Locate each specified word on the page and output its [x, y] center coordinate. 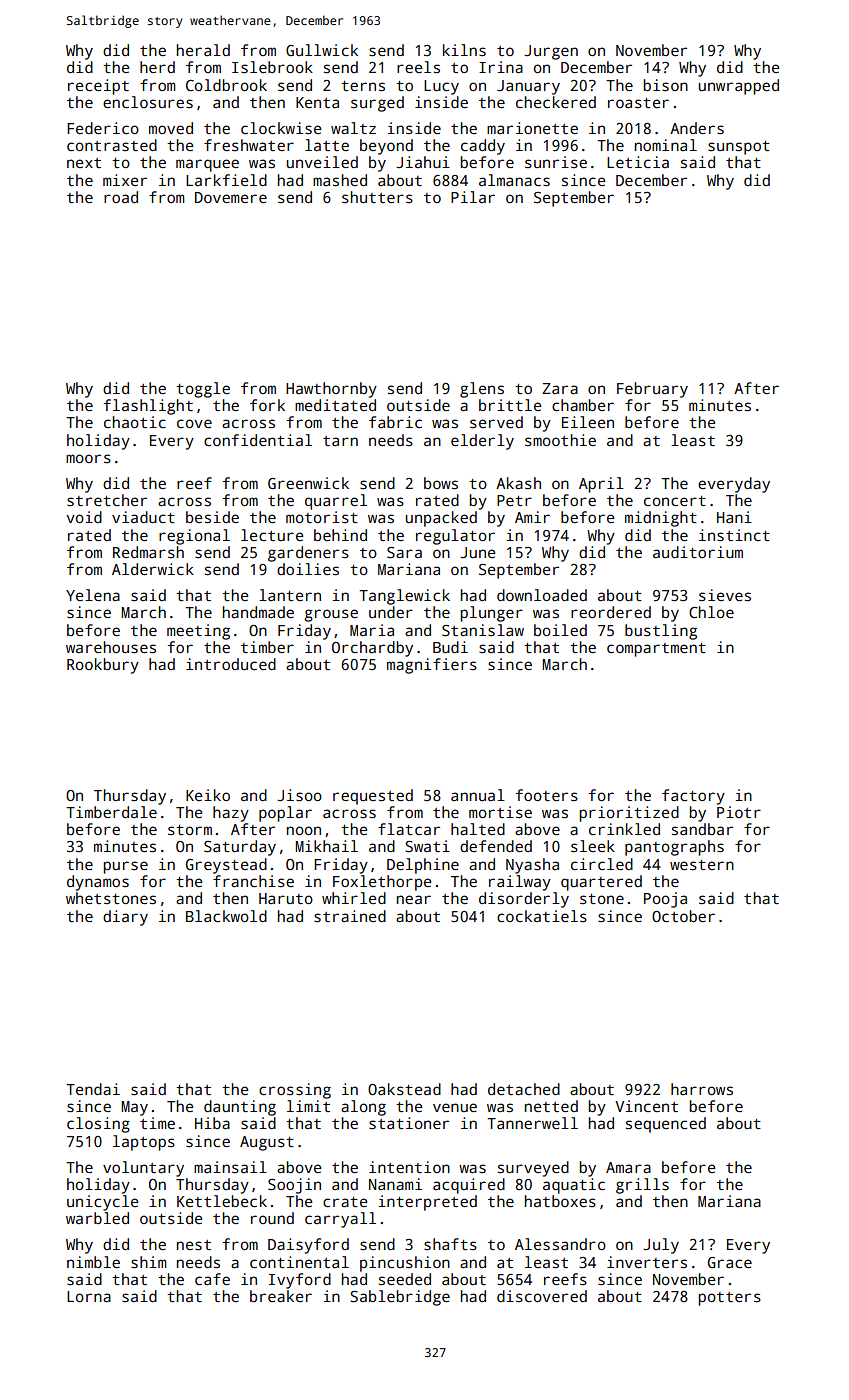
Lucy [441, 87]
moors [88, 458]
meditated [335, 405]
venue [455, 1107]
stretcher [107, 500]
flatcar [409, 829]
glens [482, 390]
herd [157, 67]
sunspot [739, 148]
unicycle [103, 1203]
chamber [583, 405]
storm [190, 830]
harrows [702, 1089]
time [157, 1123]
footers [547, 795]
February [652, 390]
